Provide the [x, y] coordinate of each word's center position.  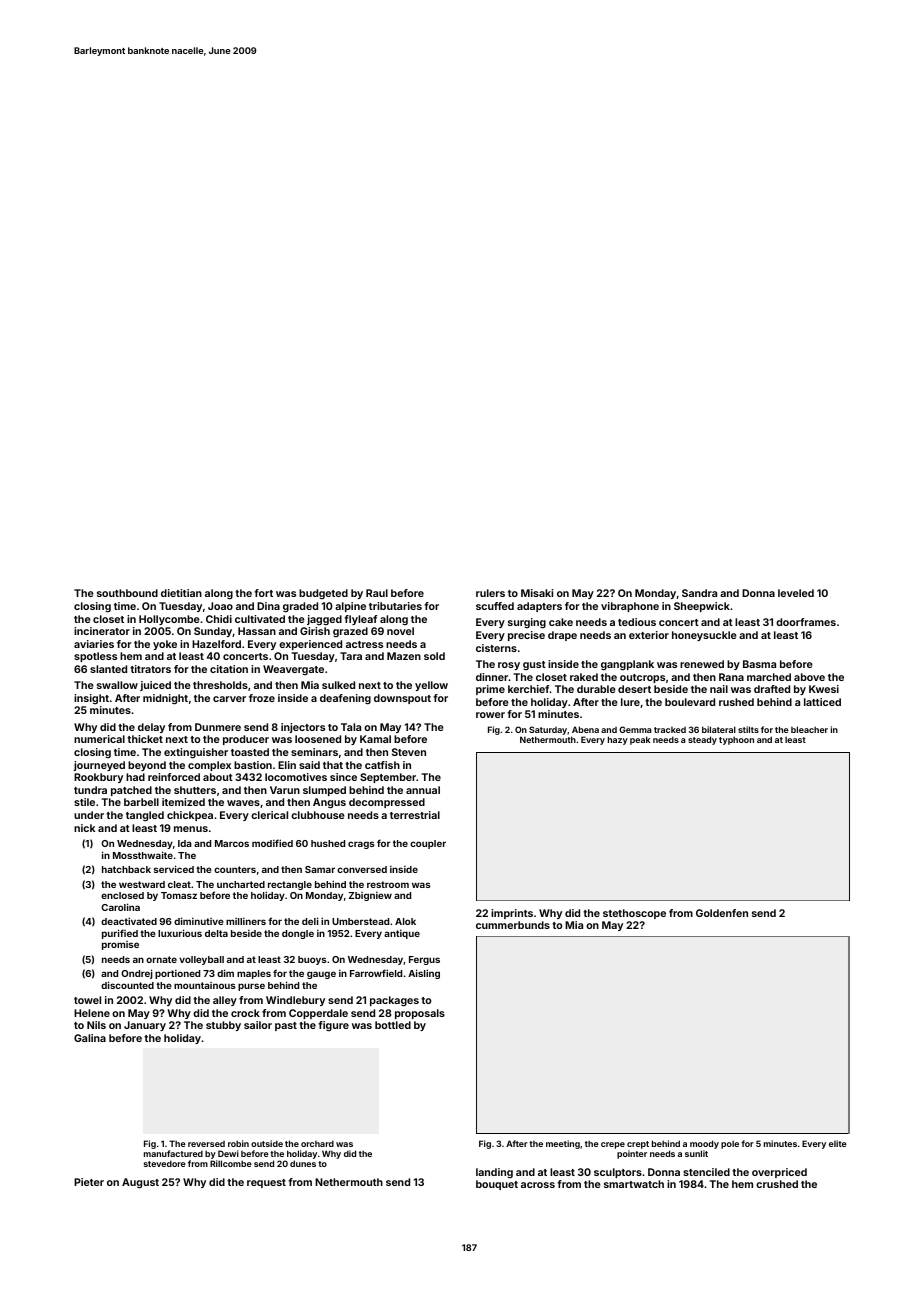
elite [838, 1143]
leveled [796, 593]
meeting [563, 1144]
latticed [822, 702]
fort [263, 593]
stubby [223, 1026]
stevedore [165, 1163]
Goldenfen [722, 913]
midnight [165, 699]
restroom [388, 884]
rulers [490, 593]
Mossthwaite [143, 855]
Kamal [375, 739]
